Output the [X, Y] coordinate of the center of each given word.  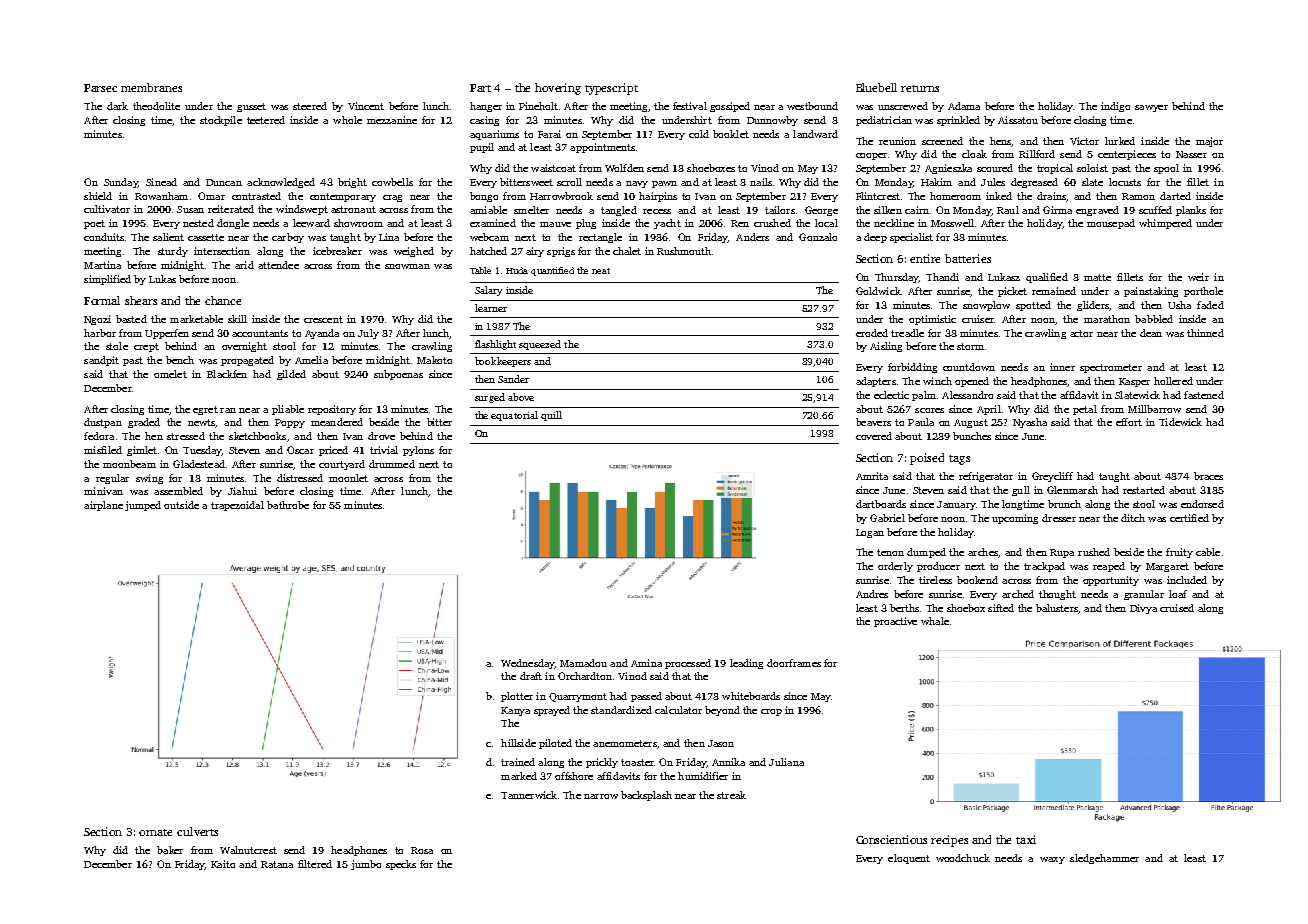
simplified [107, 280]
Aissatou [1018, 120]
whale [935, 621]
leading [746, 664]
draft [531, 676]
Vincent [366, 106]
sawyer [1151, 108]
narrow [601, 796]
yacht [667, 224]
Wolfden [624, 168]
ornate [155, 832]
